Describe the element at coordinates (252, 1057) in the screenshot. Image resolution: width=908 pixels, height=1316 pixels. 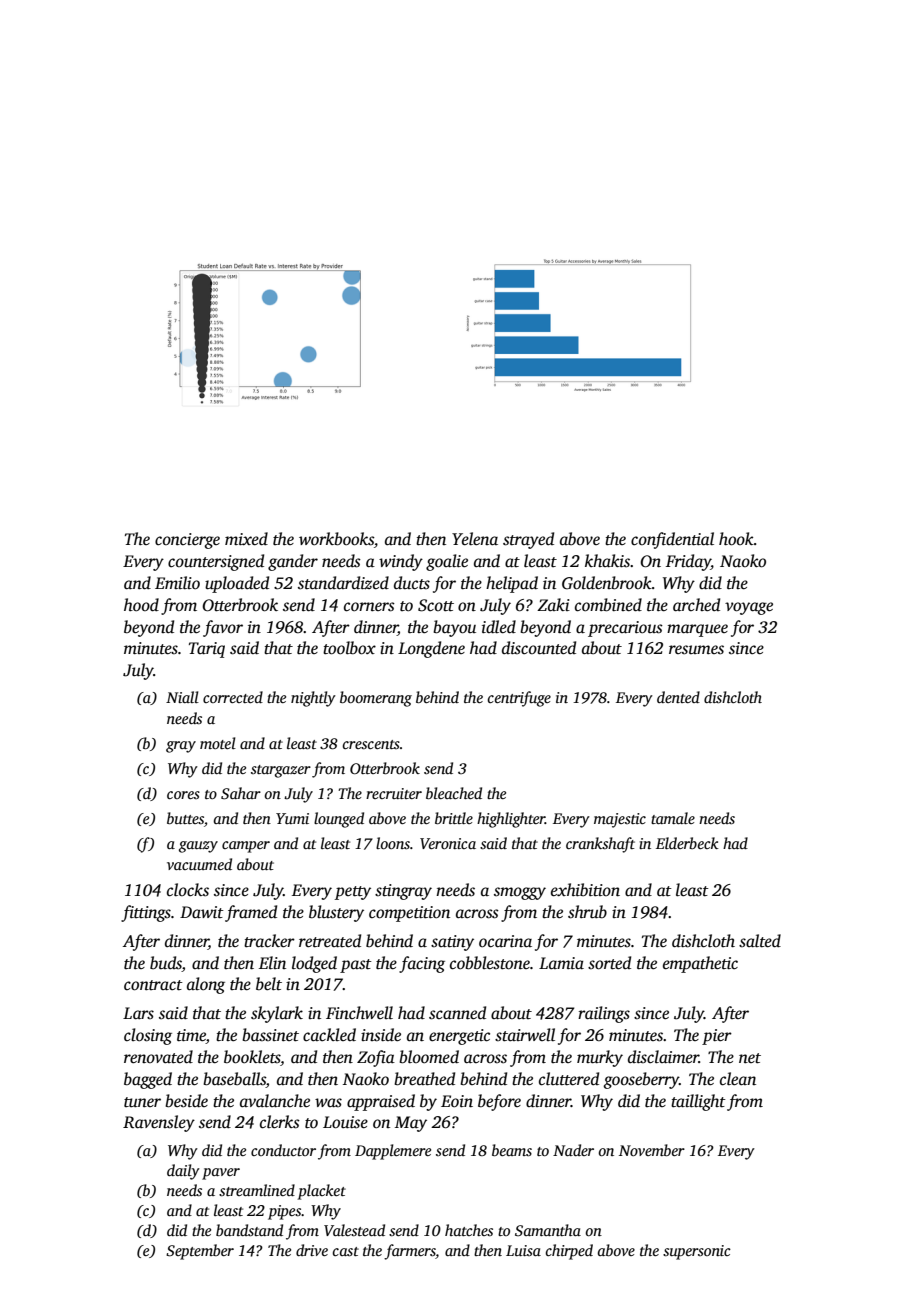
I see `booklets` at that location.
